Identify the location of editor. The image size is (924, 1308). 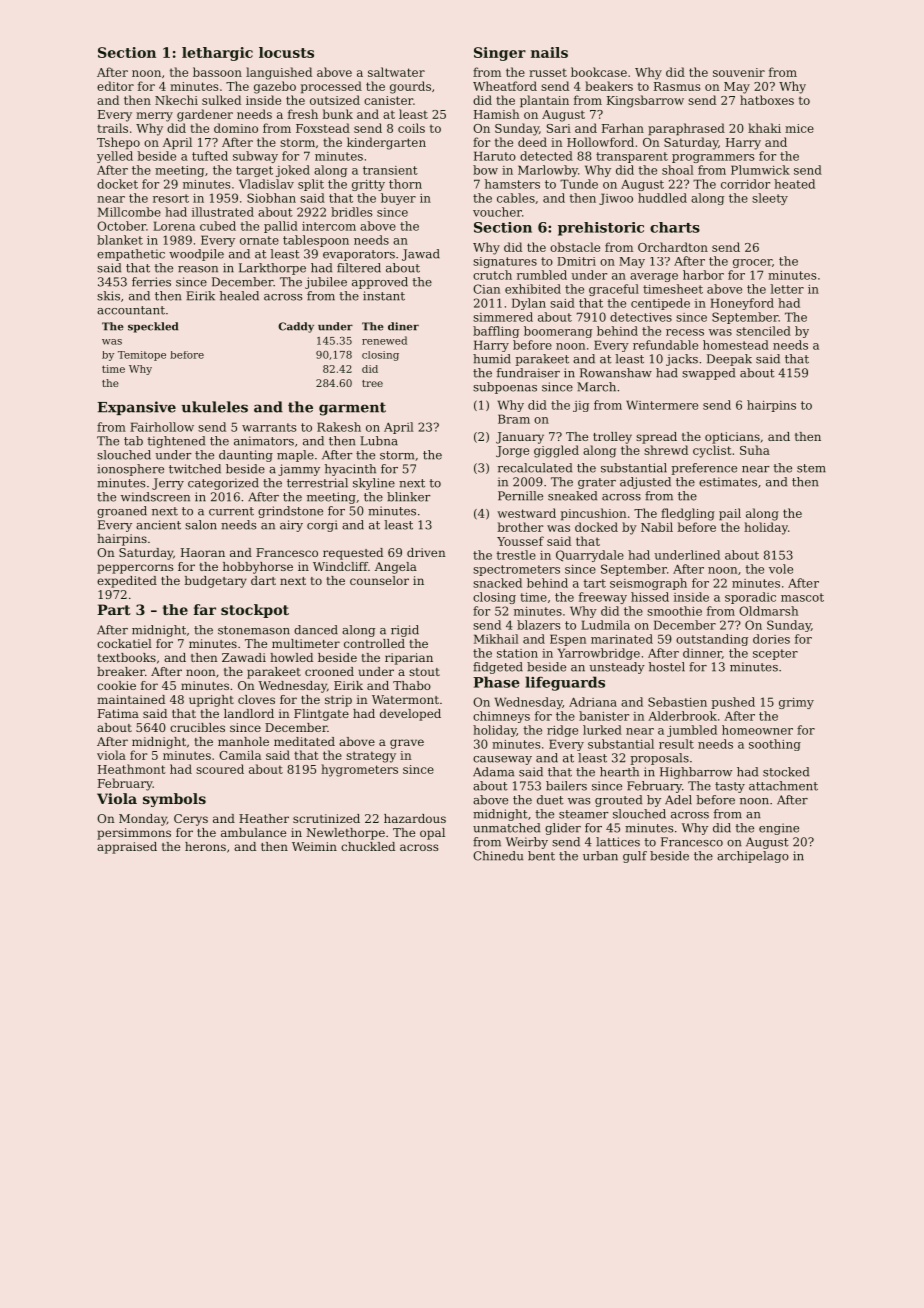
(115, 86).
